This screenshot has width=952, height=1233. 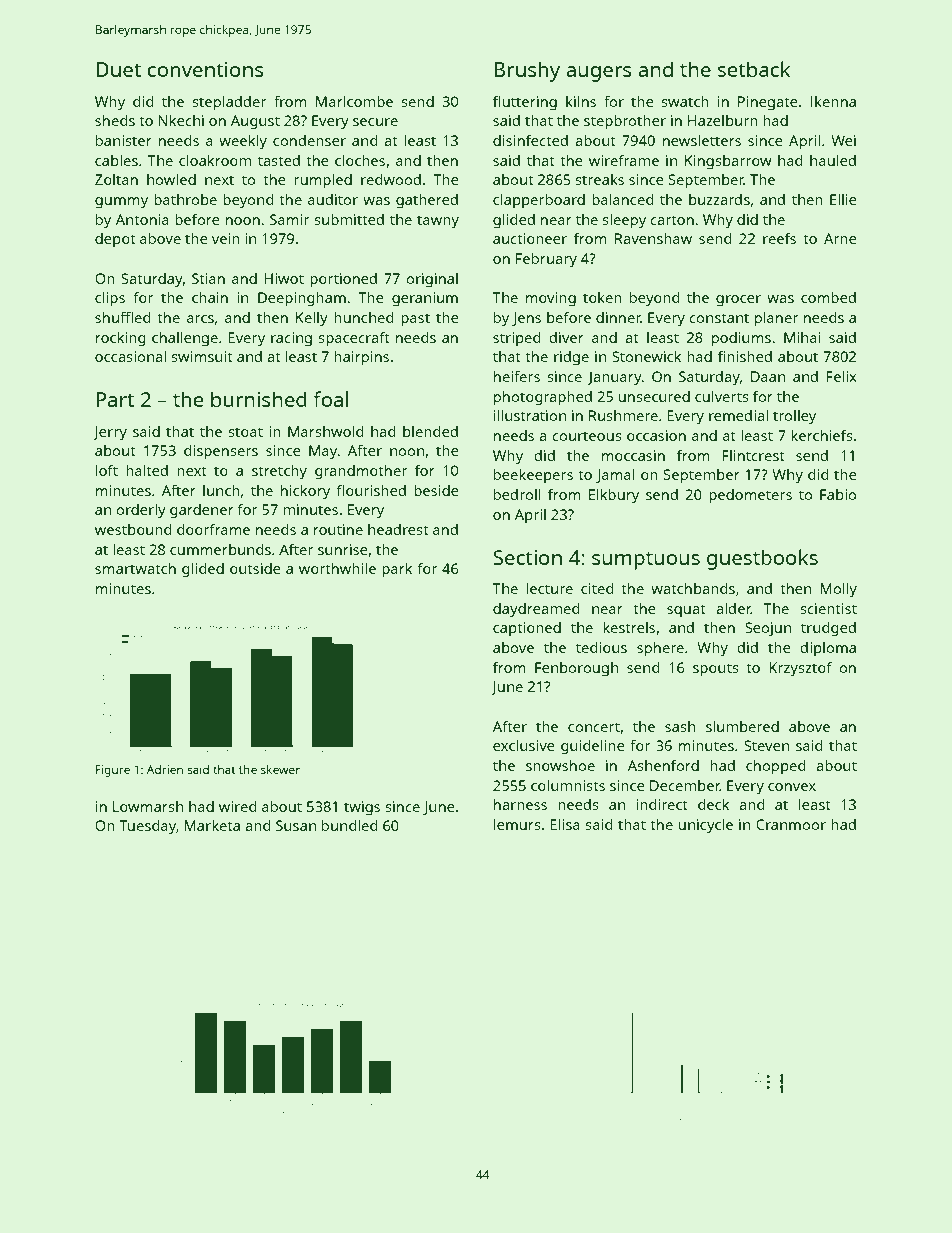 What do you see at coordinates (135, 568) in the screenshot?
I see `smartwatch` at bounding box center [135, 568].
